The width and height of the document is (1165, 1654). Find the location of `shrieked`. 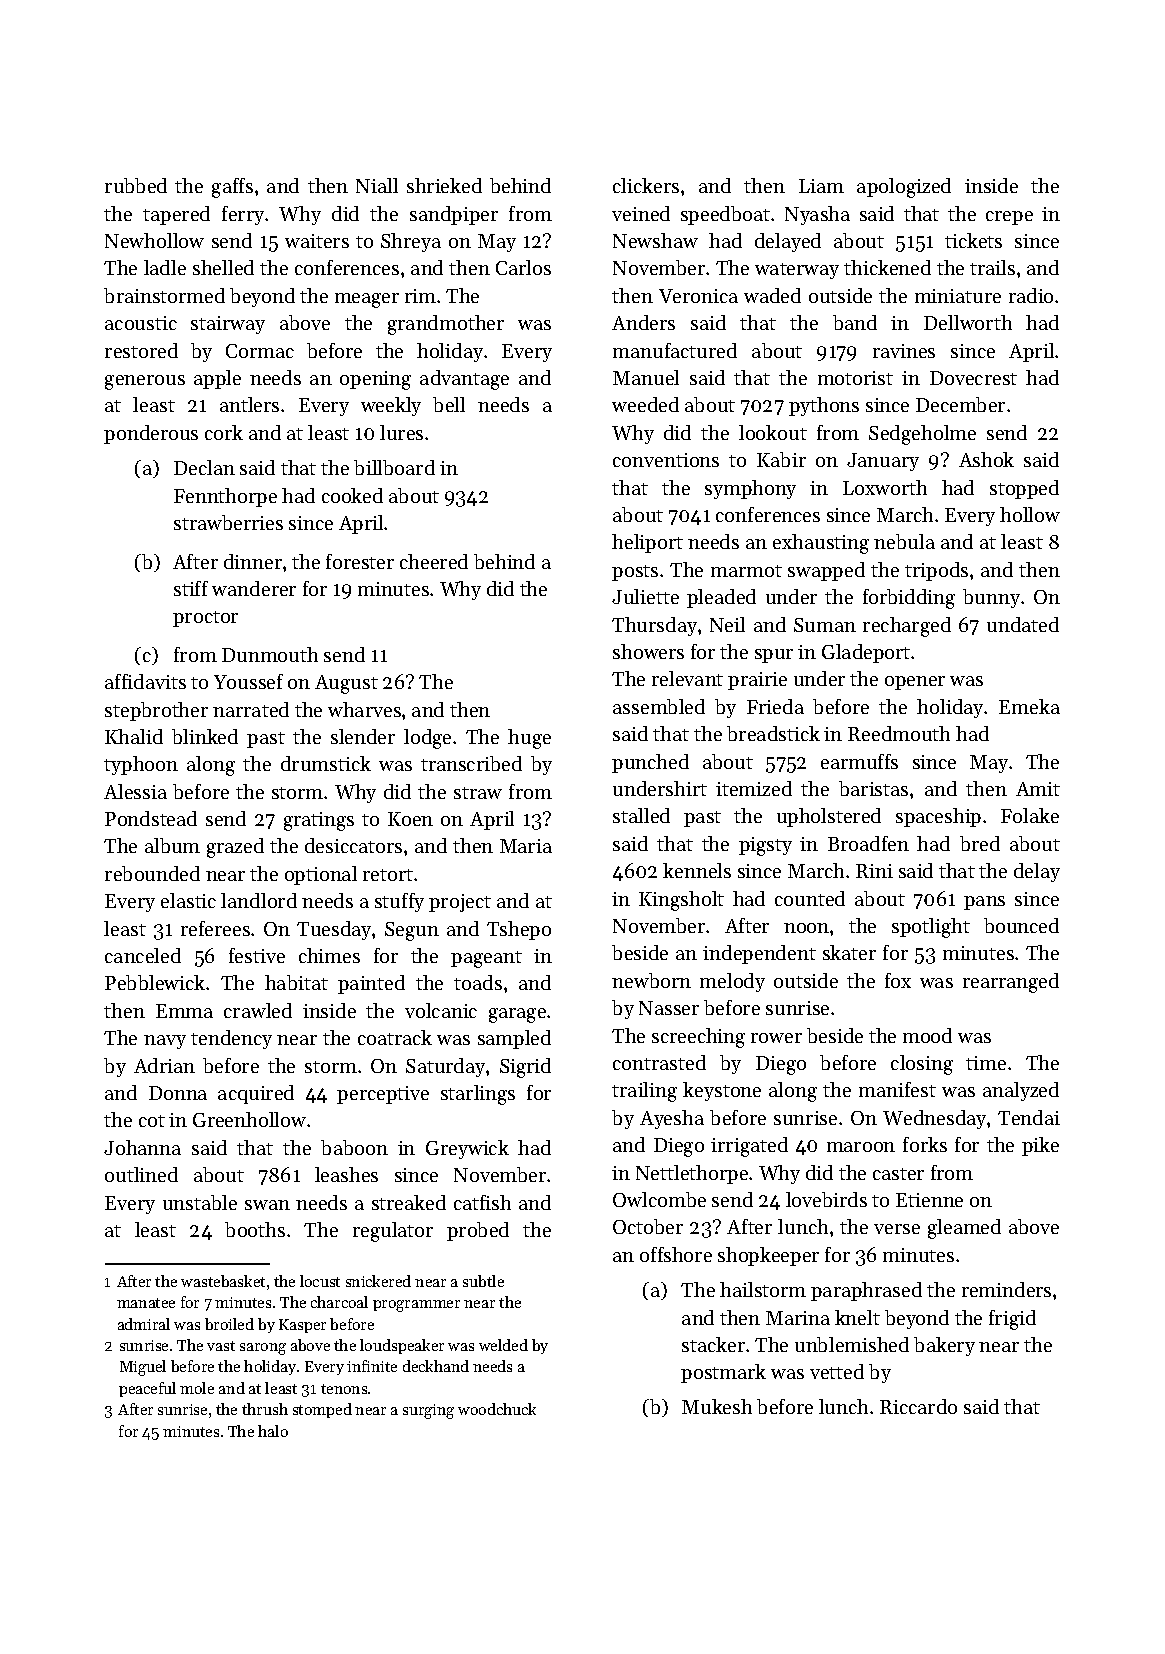

shrieked is located at coordinates (444, 185).
